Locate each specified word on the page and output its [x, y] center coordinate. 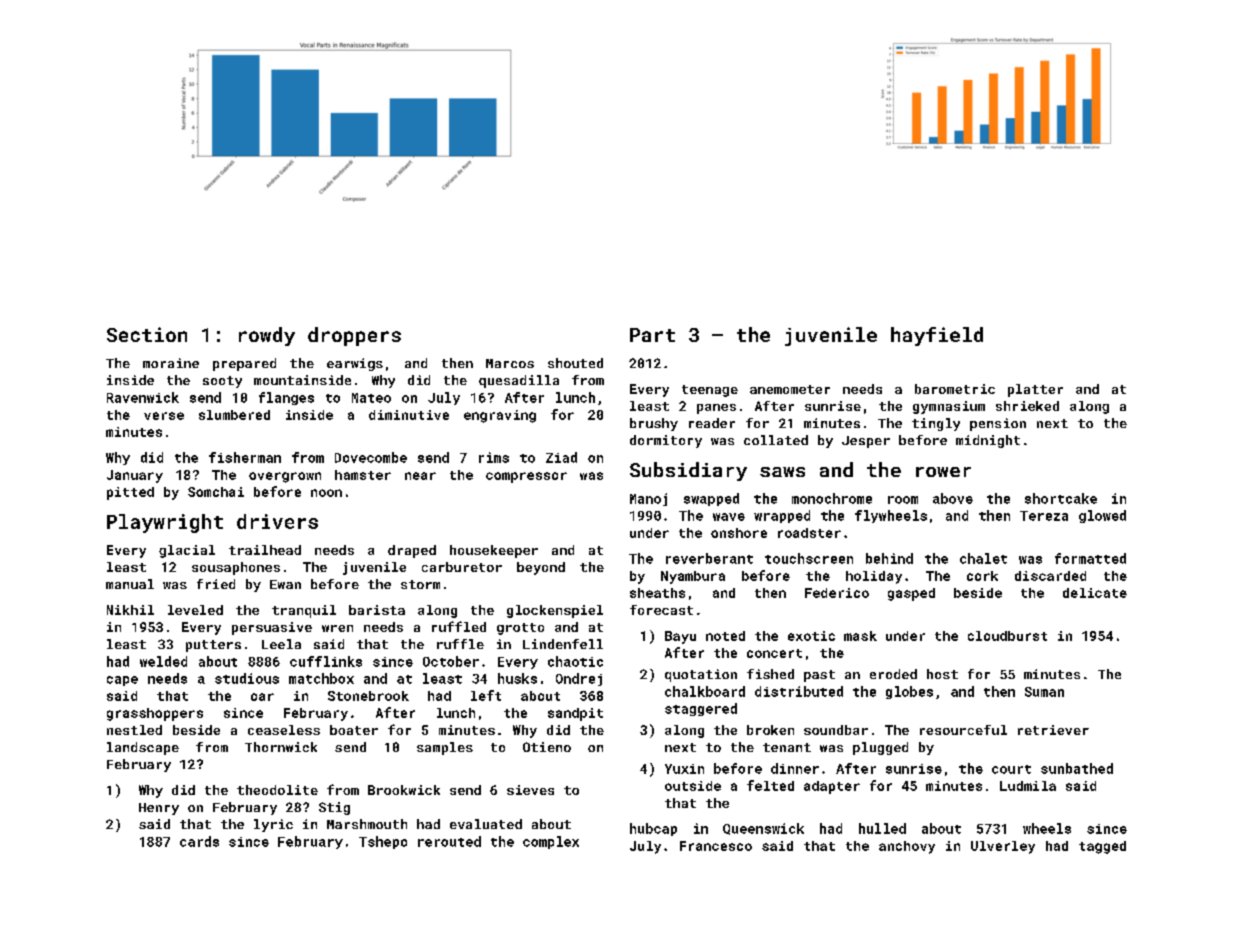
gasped [911, 594]
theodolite [277, 790]
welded [163, 661]
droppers [354, 336]
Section [147, 334]
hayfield [937, 336]
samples [445, 748]
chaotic [575, 661]
